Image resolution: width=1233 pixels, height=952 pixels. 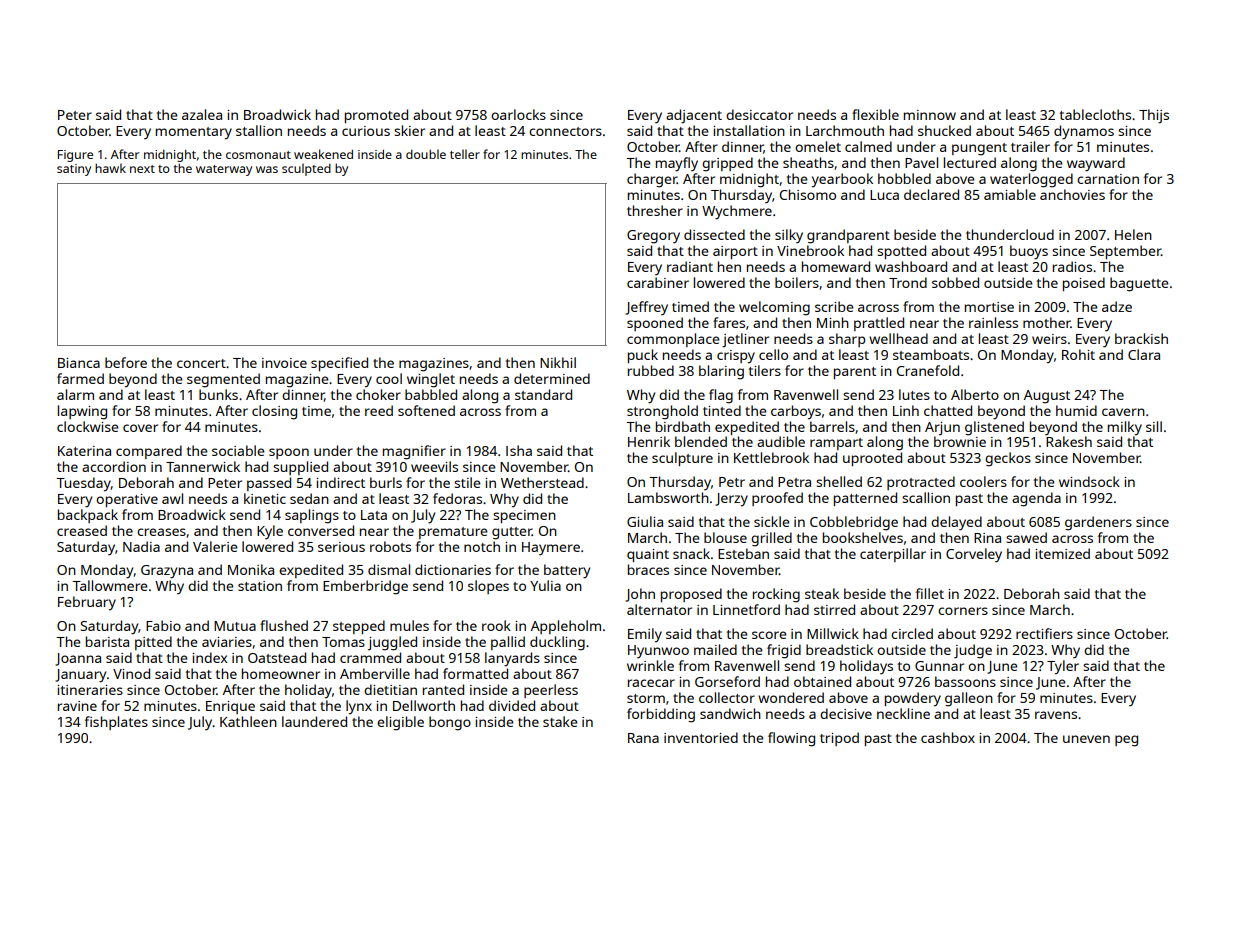 What do you see at coordinates (931, 194) in the screenshot?
I see `declared` at bounding box center [931, 194].
